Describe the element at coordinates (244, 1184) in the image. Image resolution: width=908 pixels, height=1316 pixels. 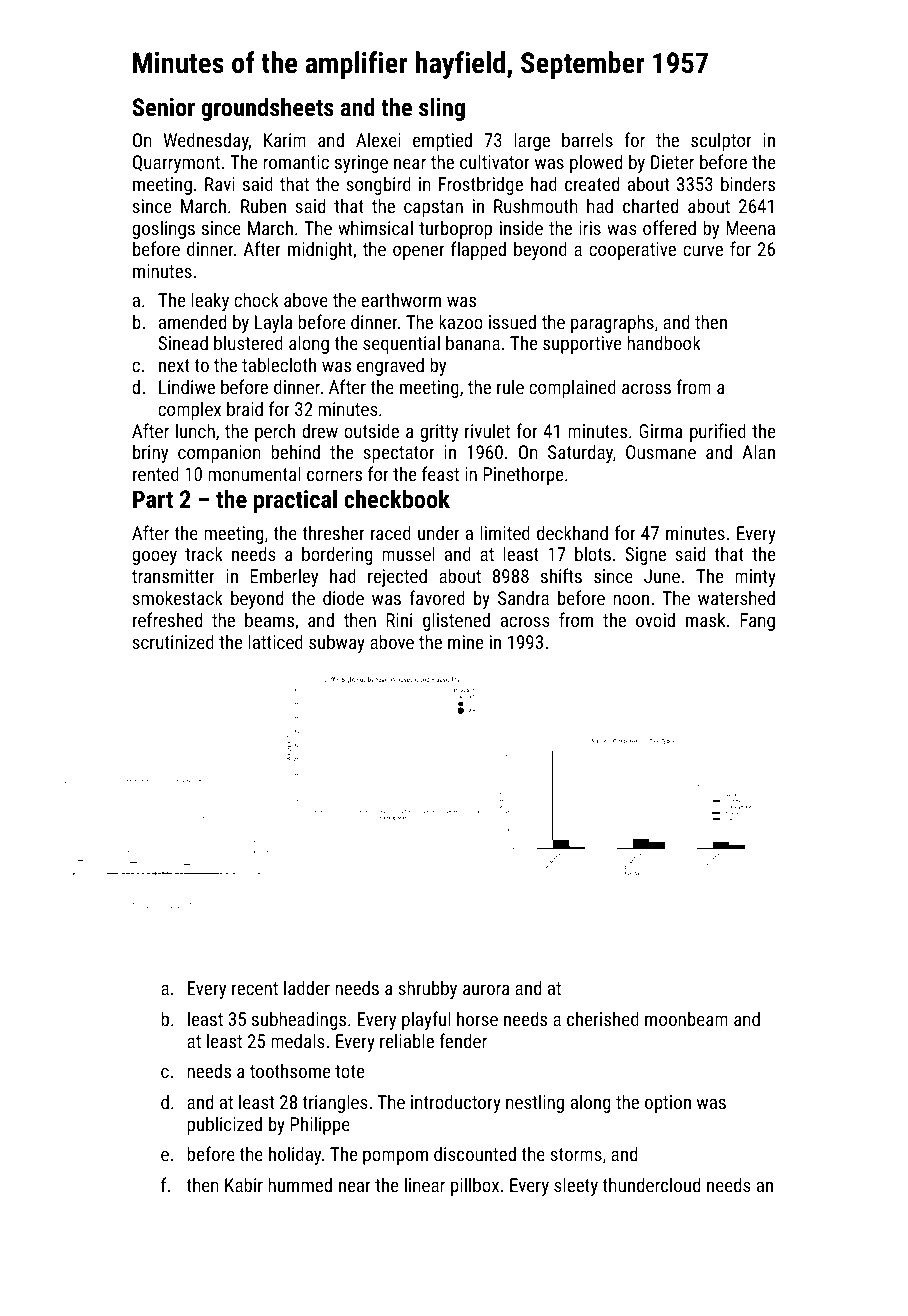
I see `Kabir` at that location.
